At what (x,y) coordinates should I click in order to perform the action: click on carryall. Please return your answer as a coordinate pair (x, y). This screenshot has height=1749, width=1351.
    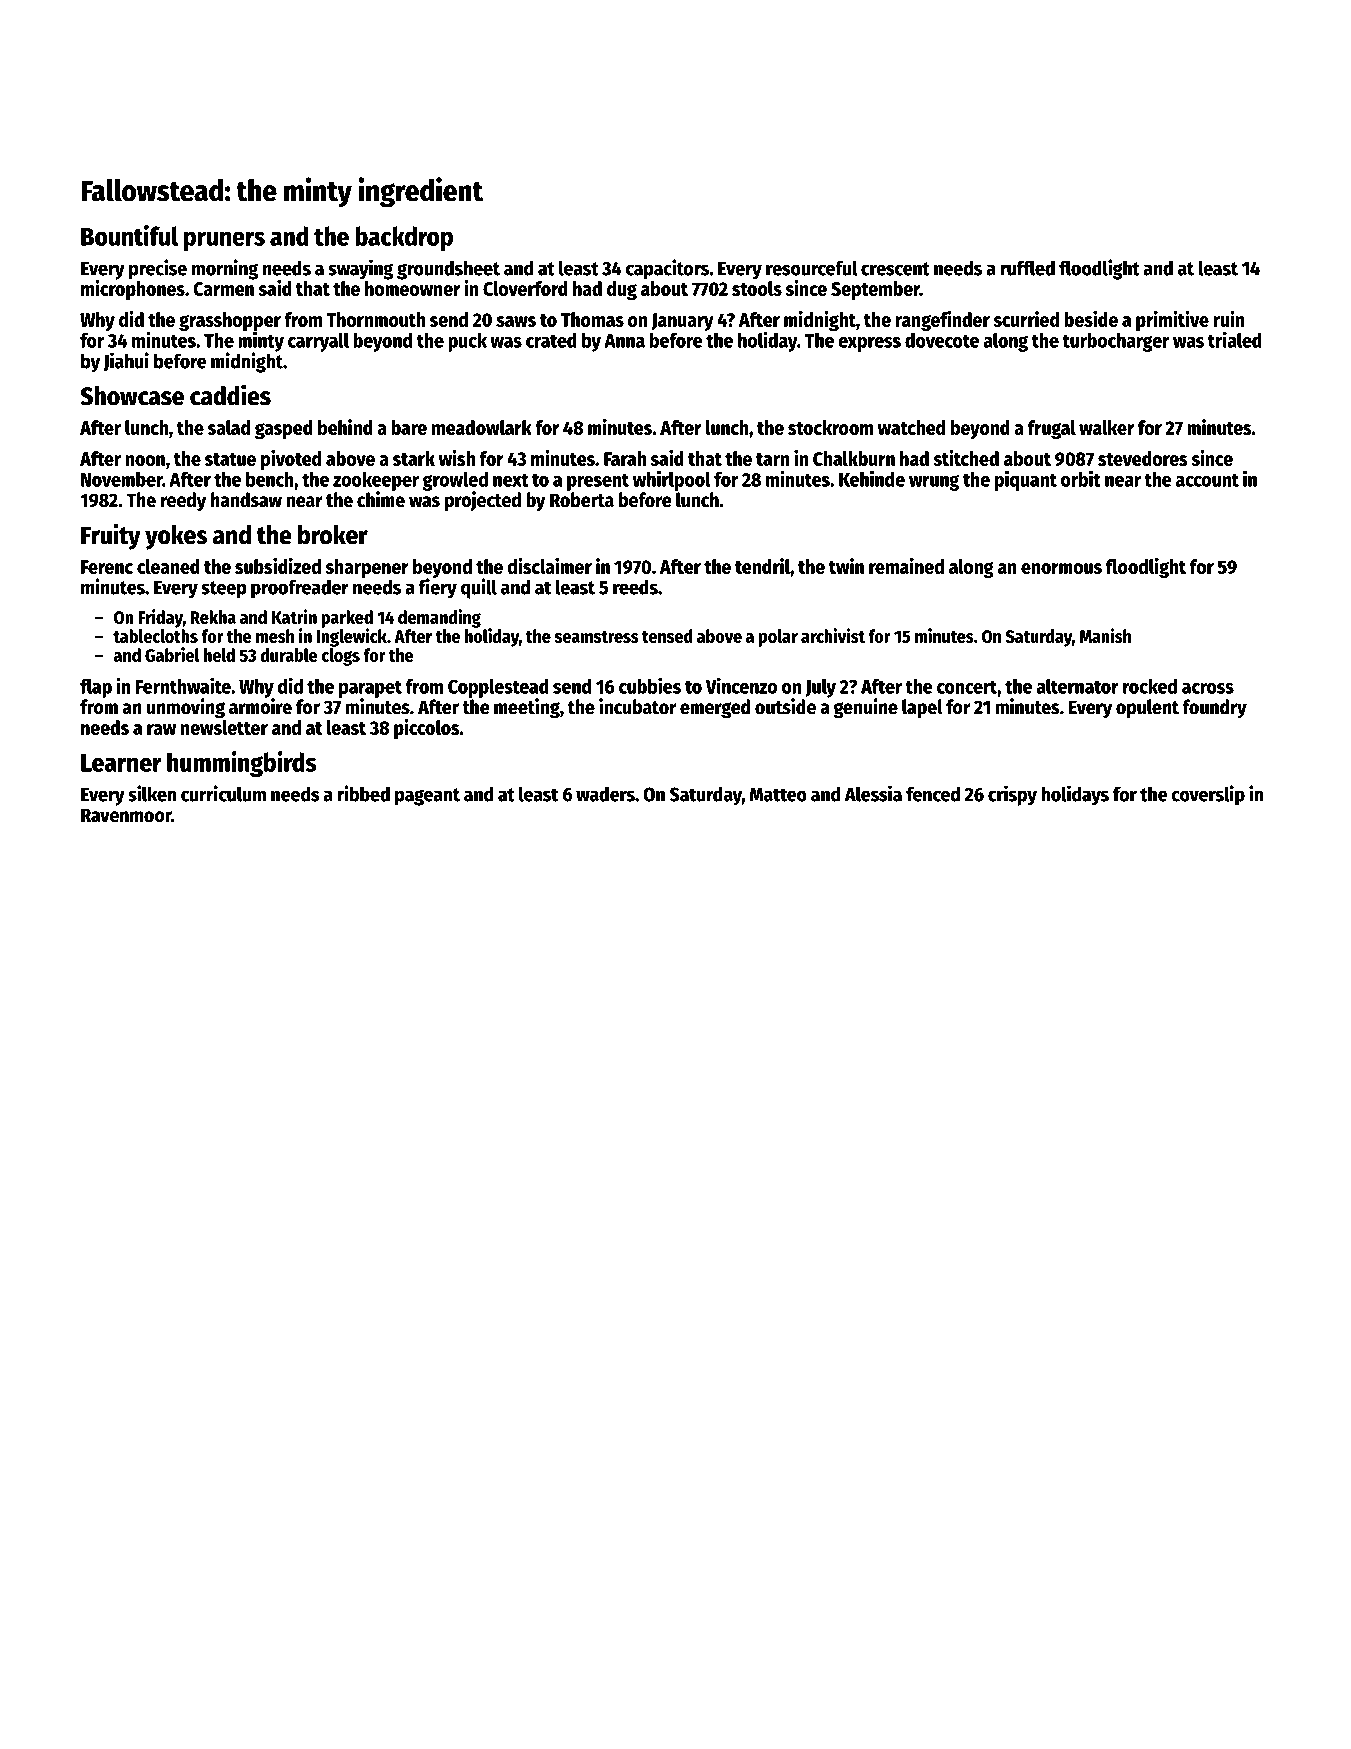
    Looking at the image, I should click on (318, 342).
